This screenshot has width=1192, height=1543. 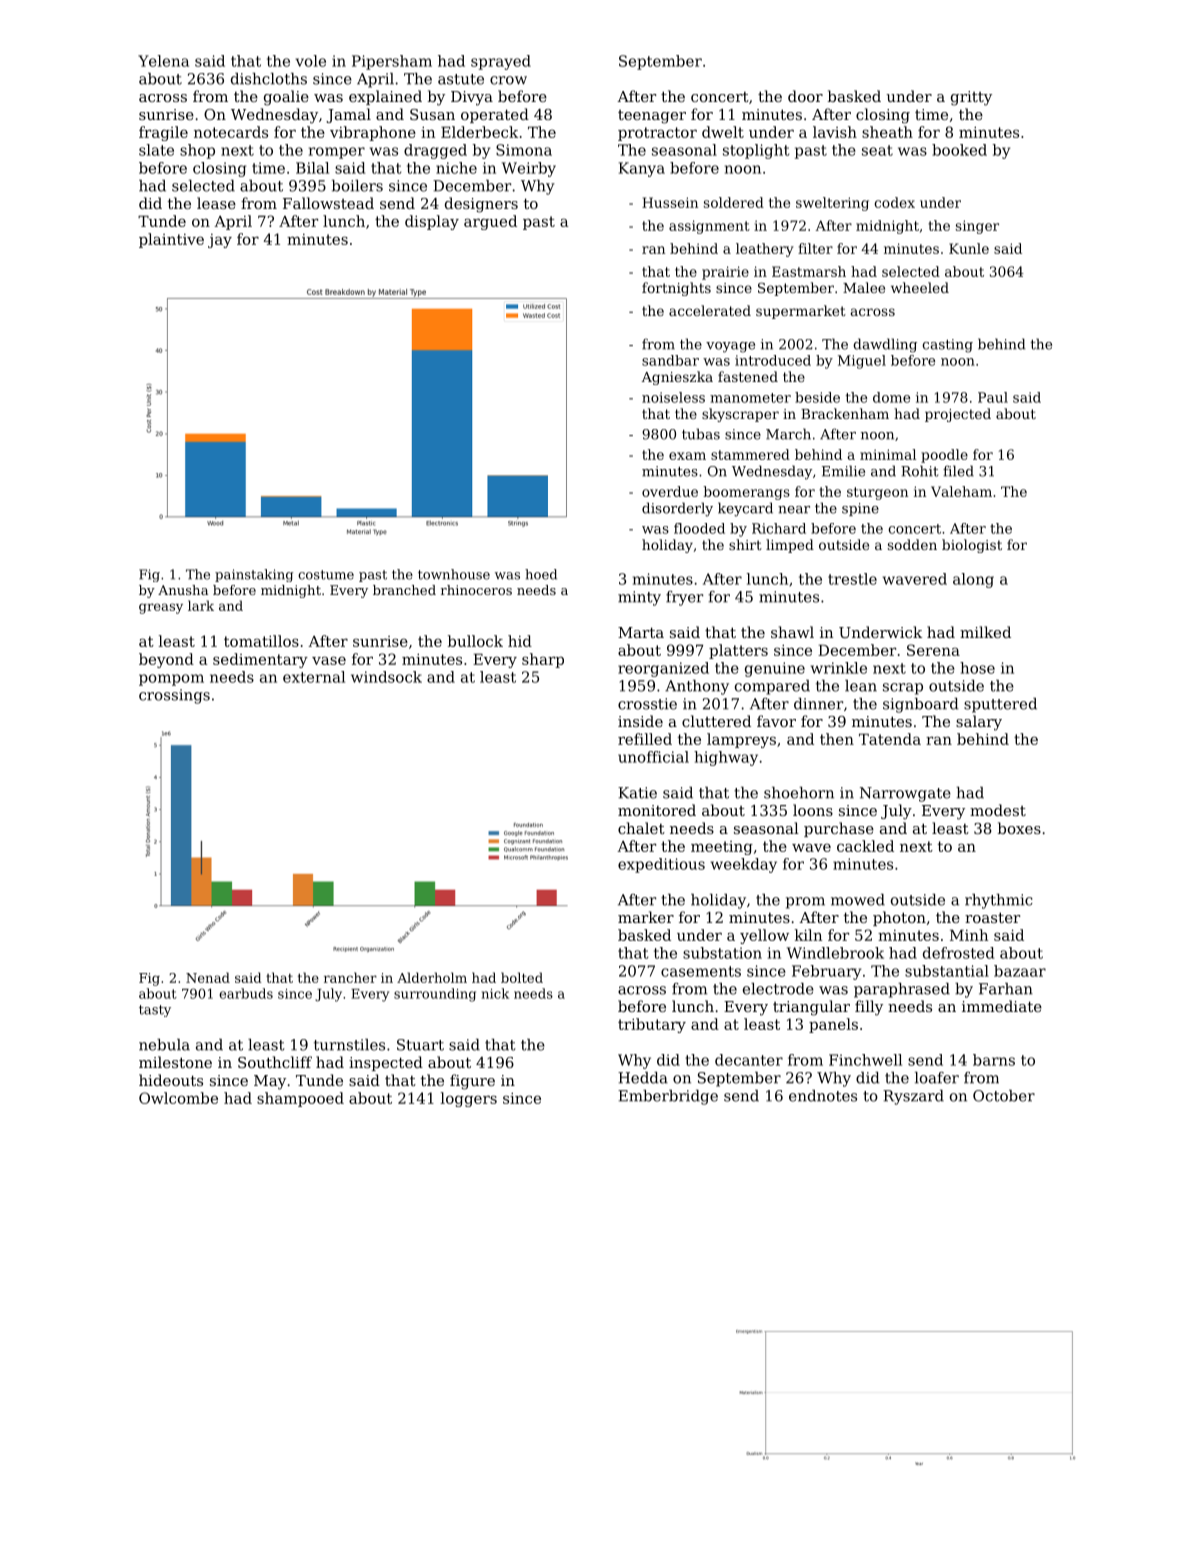 What do you see at coordinates (254, 575) in the screenshot?
I see `painstaking` at bounding box center [254, 575].
